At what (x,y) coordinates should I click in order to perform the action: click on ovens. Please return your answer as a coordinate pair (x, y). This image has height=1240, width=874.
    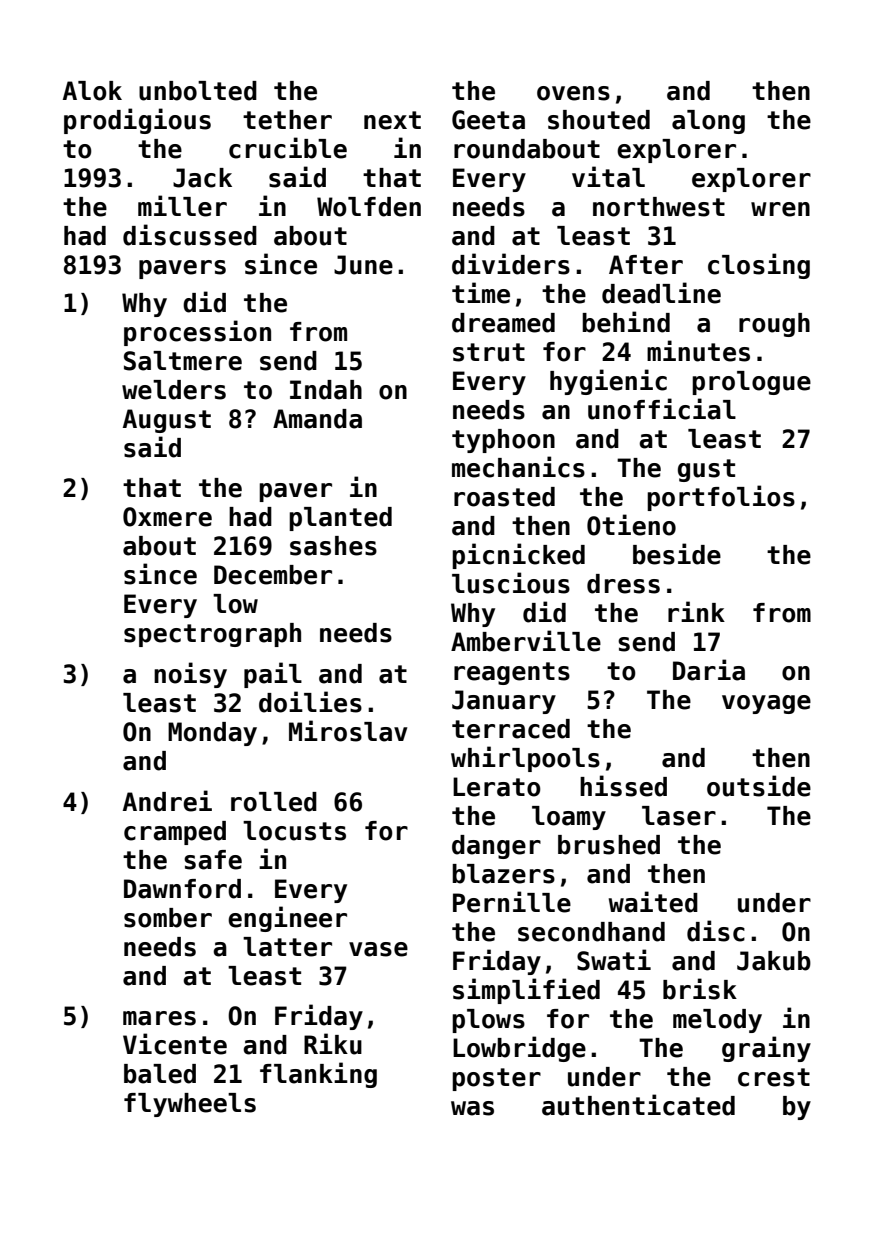
    Looking at the image, I should click on (573, 93).
